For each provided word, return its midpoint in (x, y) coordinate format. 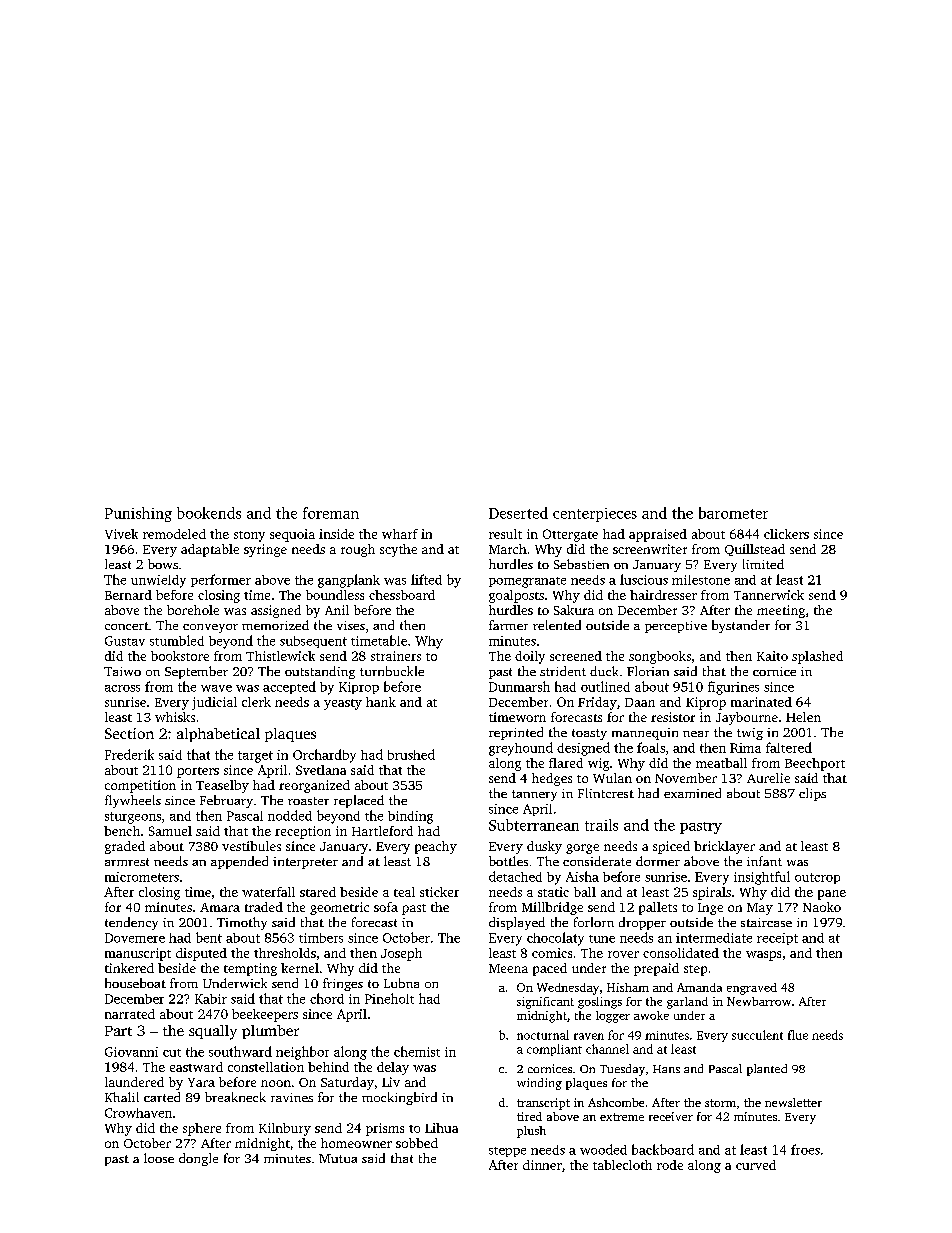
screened (576, 656)
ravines (292, 1097)
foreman (331, 513)
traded (264, 907)
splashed (817, 657)
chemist (417, 1051)
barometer (733, 513)
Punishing (138, 514)
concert (127, 626)
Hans (666, 1069)
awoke (651, 1015)
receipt (777, 939)
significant (545, 1003)
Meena (508, 968)
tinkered (129, 968)
